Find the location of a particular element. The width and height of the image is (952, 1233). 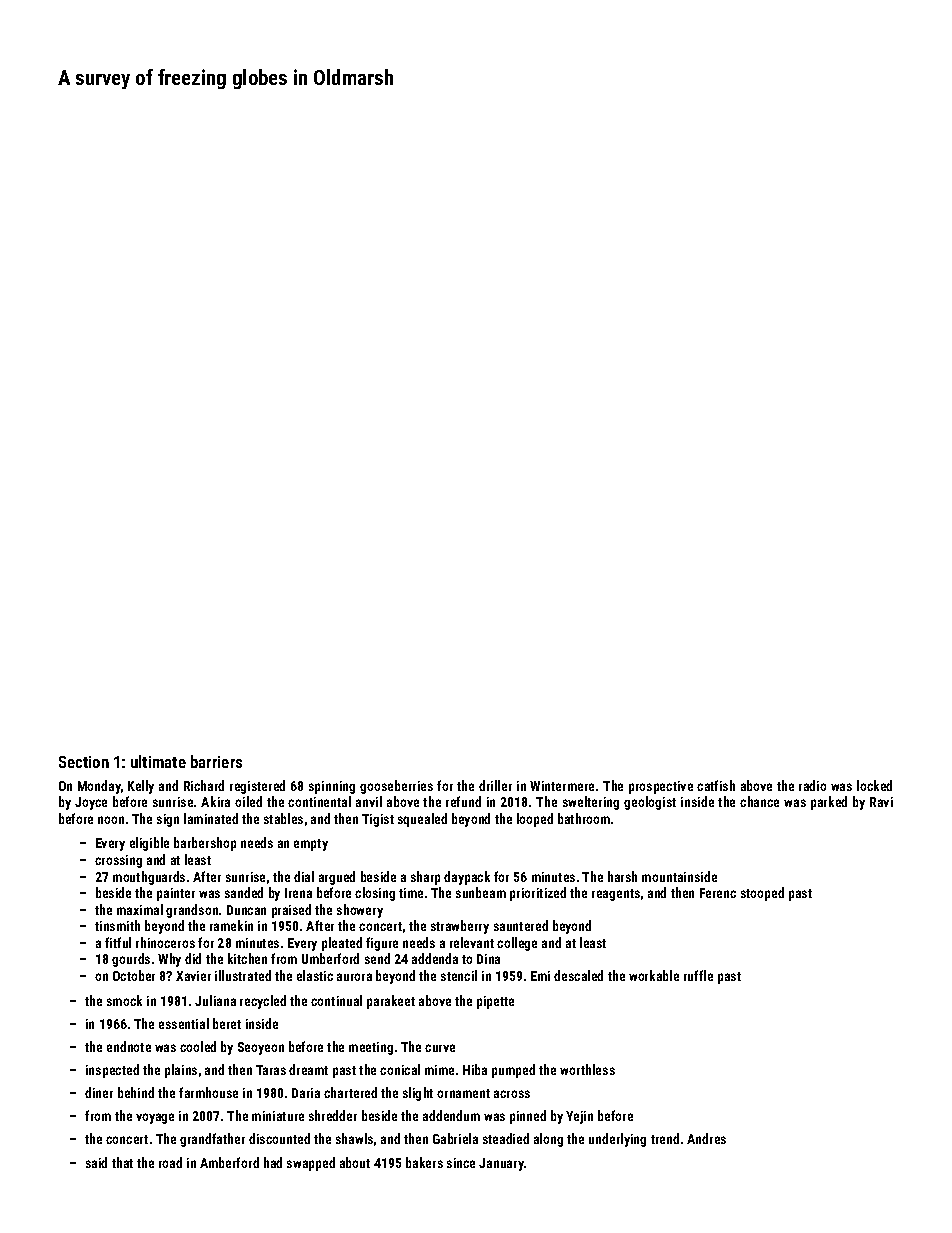

sauntered is located at coordinates (521, 925).
